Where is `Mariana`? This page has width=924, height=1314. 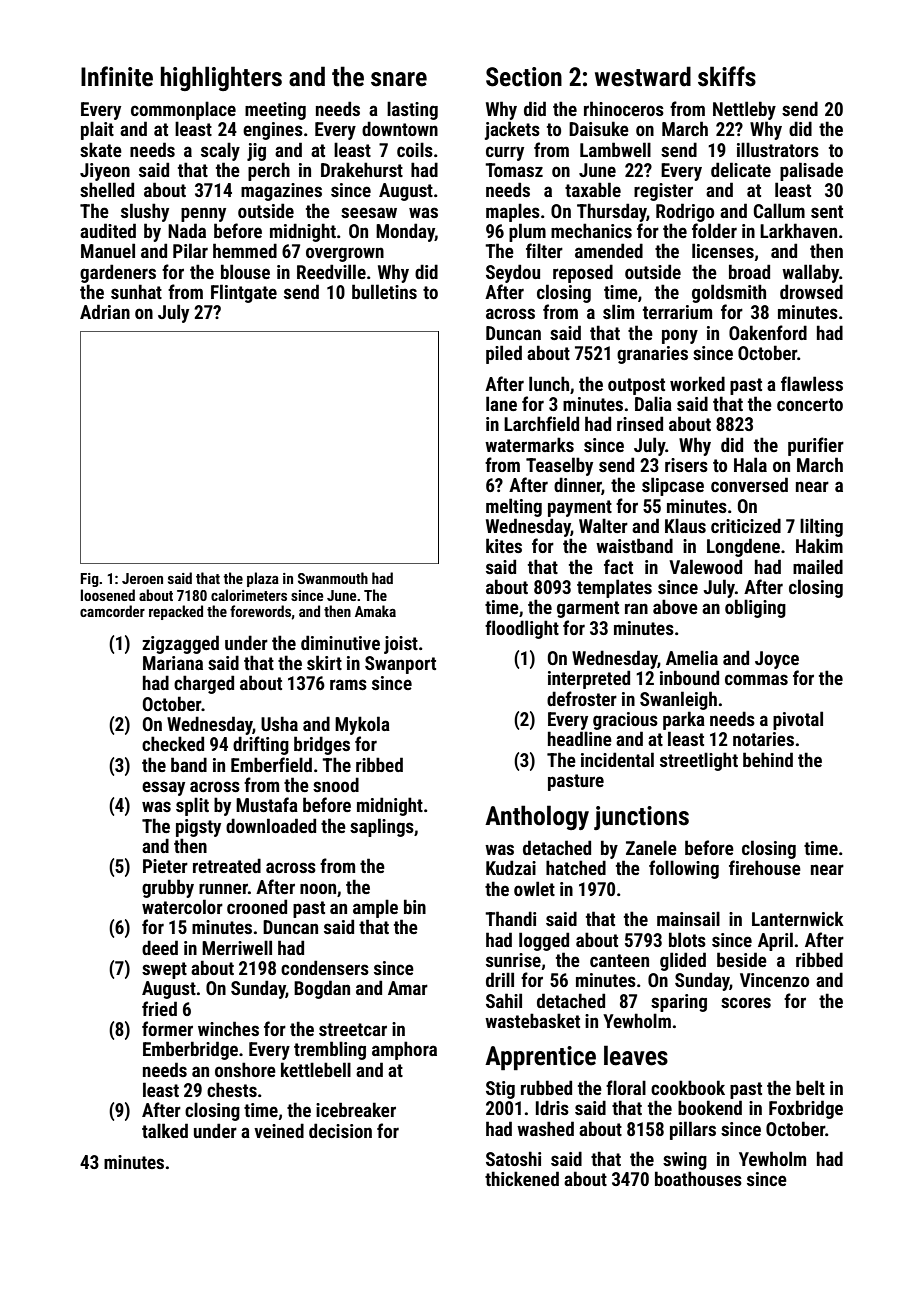 Mariana is located at coordinates (173, 663).
